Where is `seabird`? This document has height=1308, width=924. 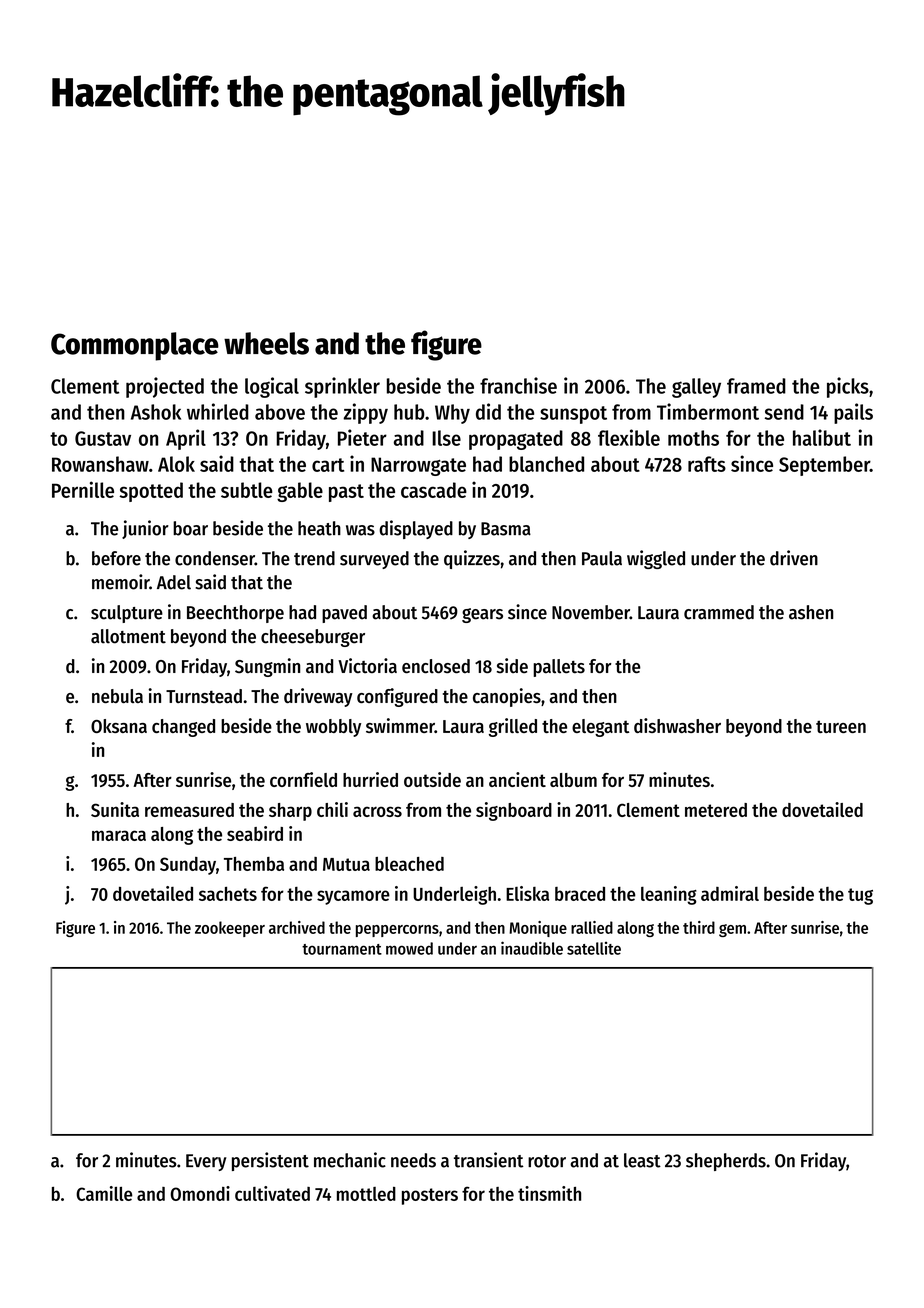
seabird is located at coordinates (255, 833).
